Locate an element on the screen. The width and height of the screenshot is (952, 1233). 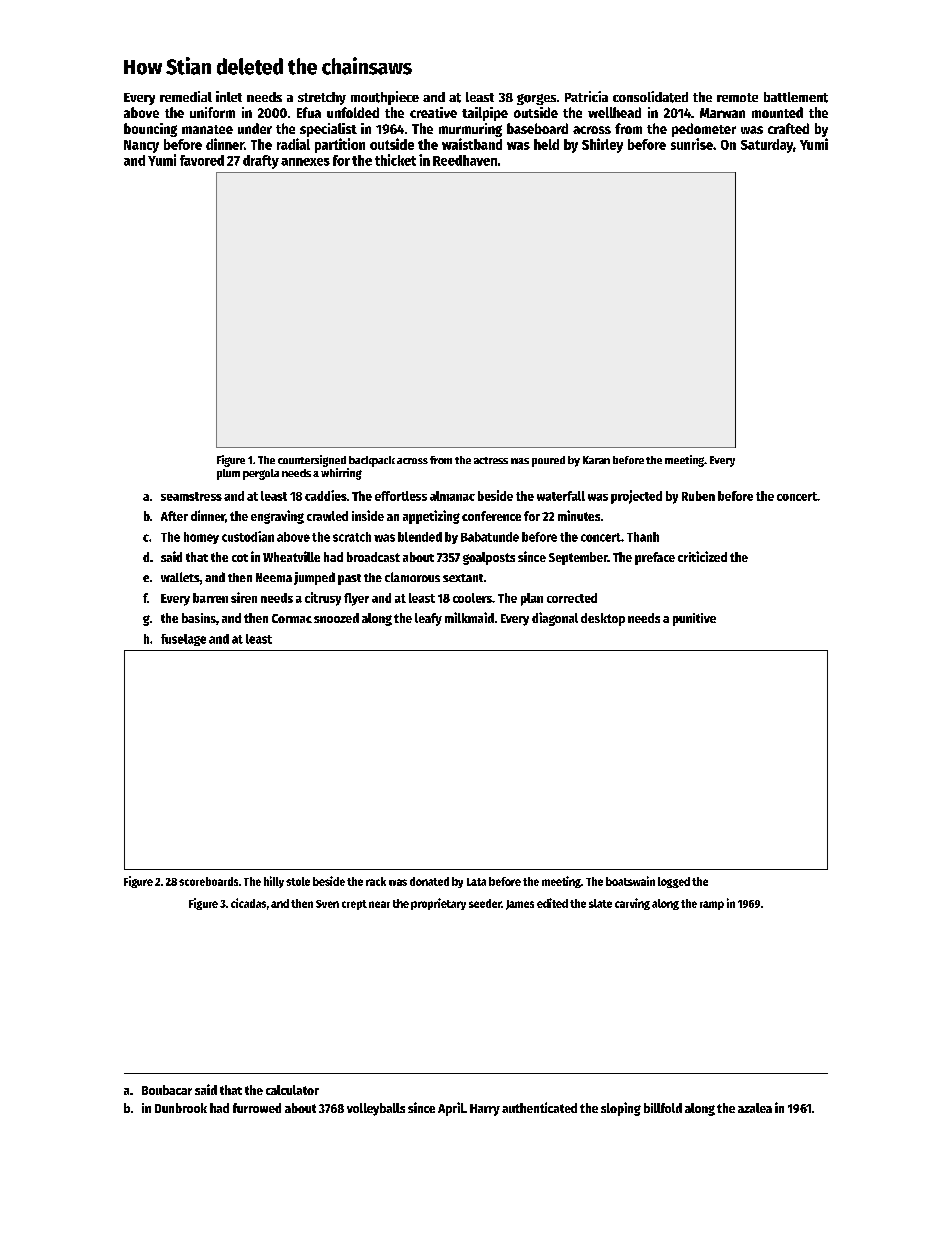
ramp is located at coordinates (712, 905).
